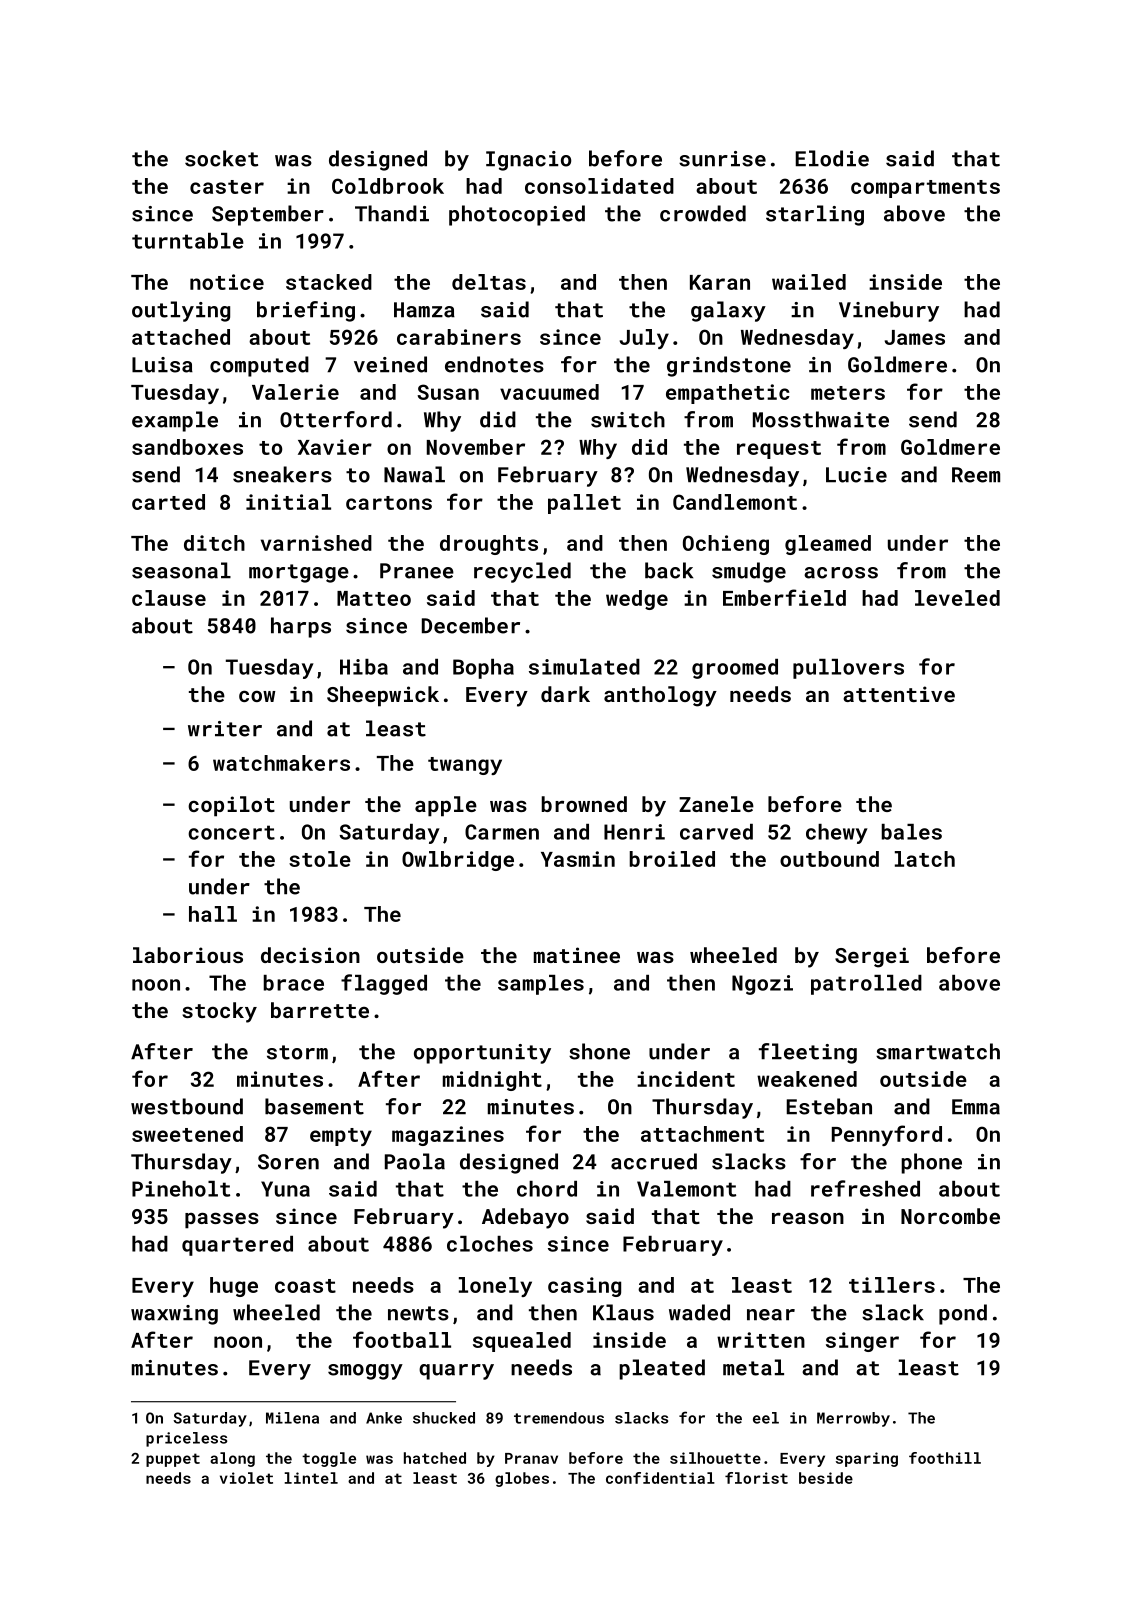 This image has width=1132, height=1607. Describe the element at coordinates (294, 983) in the image. I see `brace` at that location.
